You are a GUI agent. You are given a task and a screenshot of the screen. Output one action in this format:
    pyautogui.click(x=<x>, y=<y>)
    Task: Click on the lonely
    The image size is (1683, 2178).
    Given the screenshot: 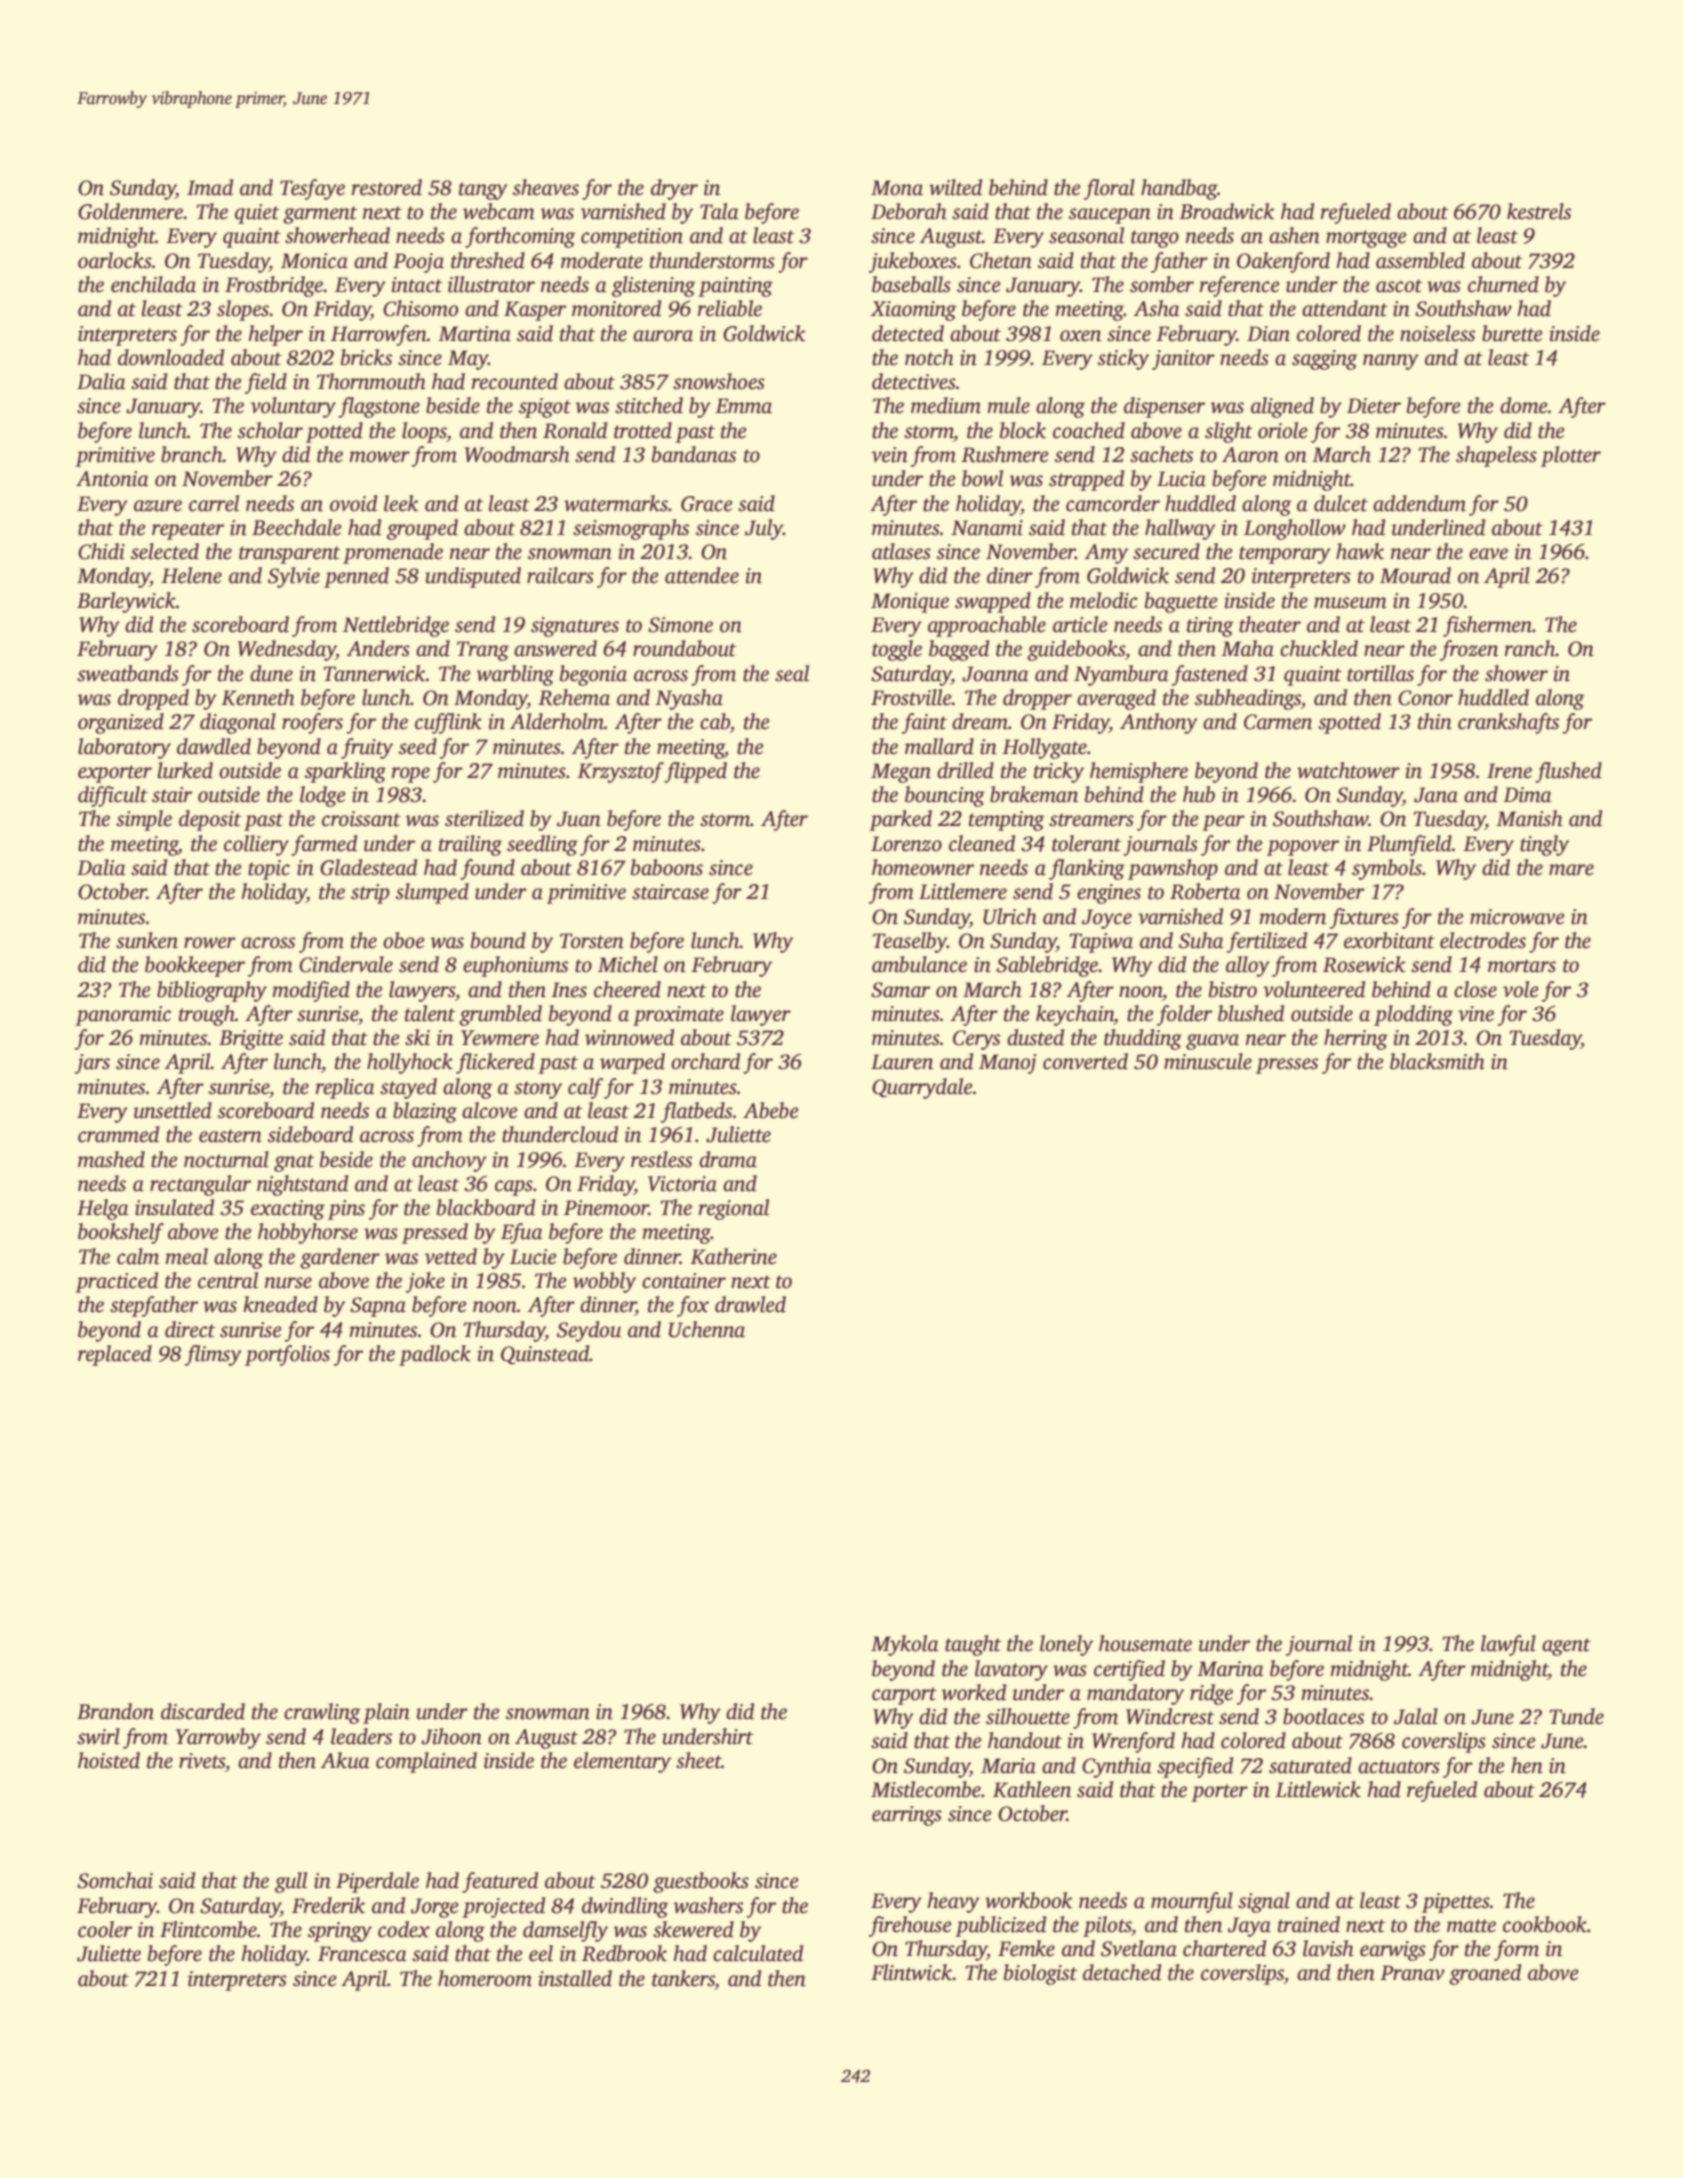 What is the action you would take?
    pyautogui.click(x=1066, y=1645)
